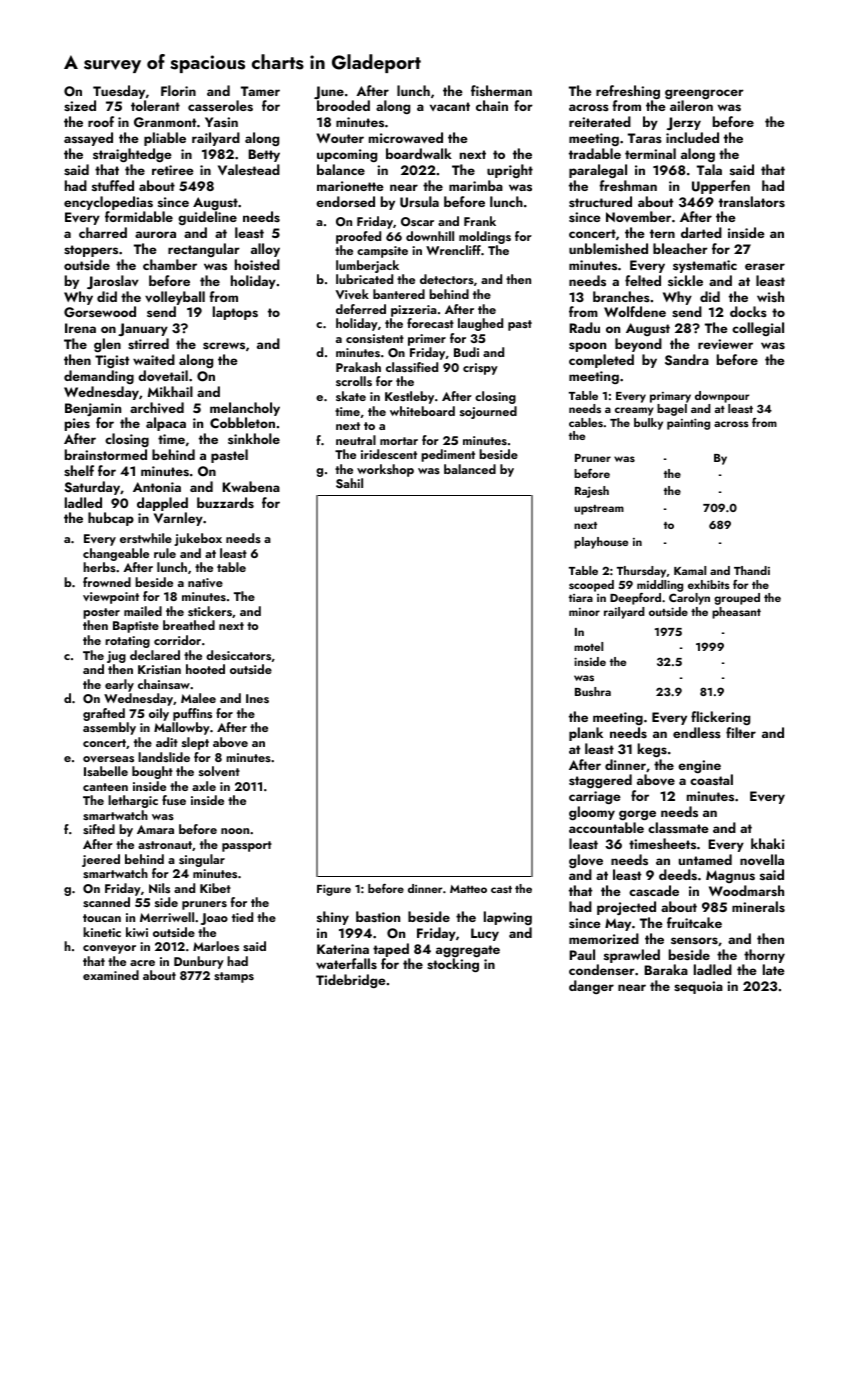 Image resolution: width=849 pixels, height=1400 pixels. What do you see at coordinates (106, 902) in the page?
I see `scanned` at bounding box center [106, 902].
